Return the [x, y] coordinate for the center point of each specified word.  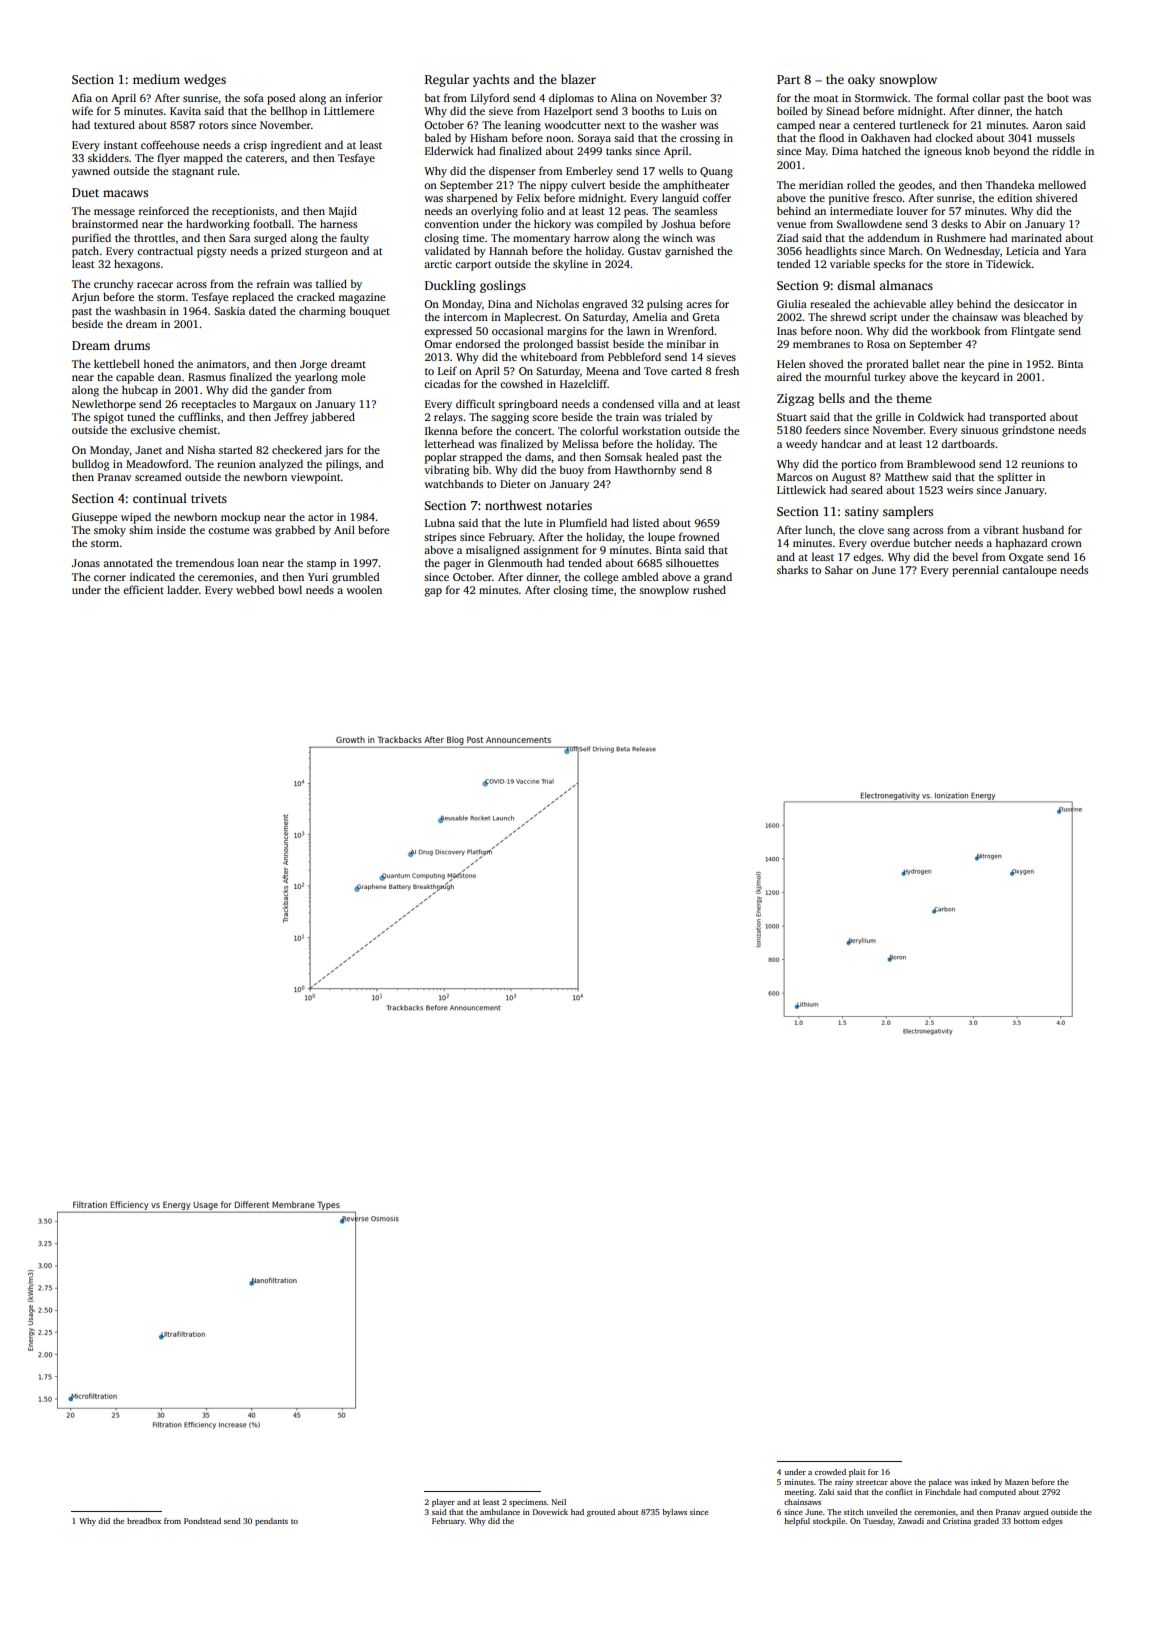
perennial [975, 571]
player [443, 1503]
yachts [491, 80]
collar [986, 97]
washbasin [140, 310]
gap [433, 592]
